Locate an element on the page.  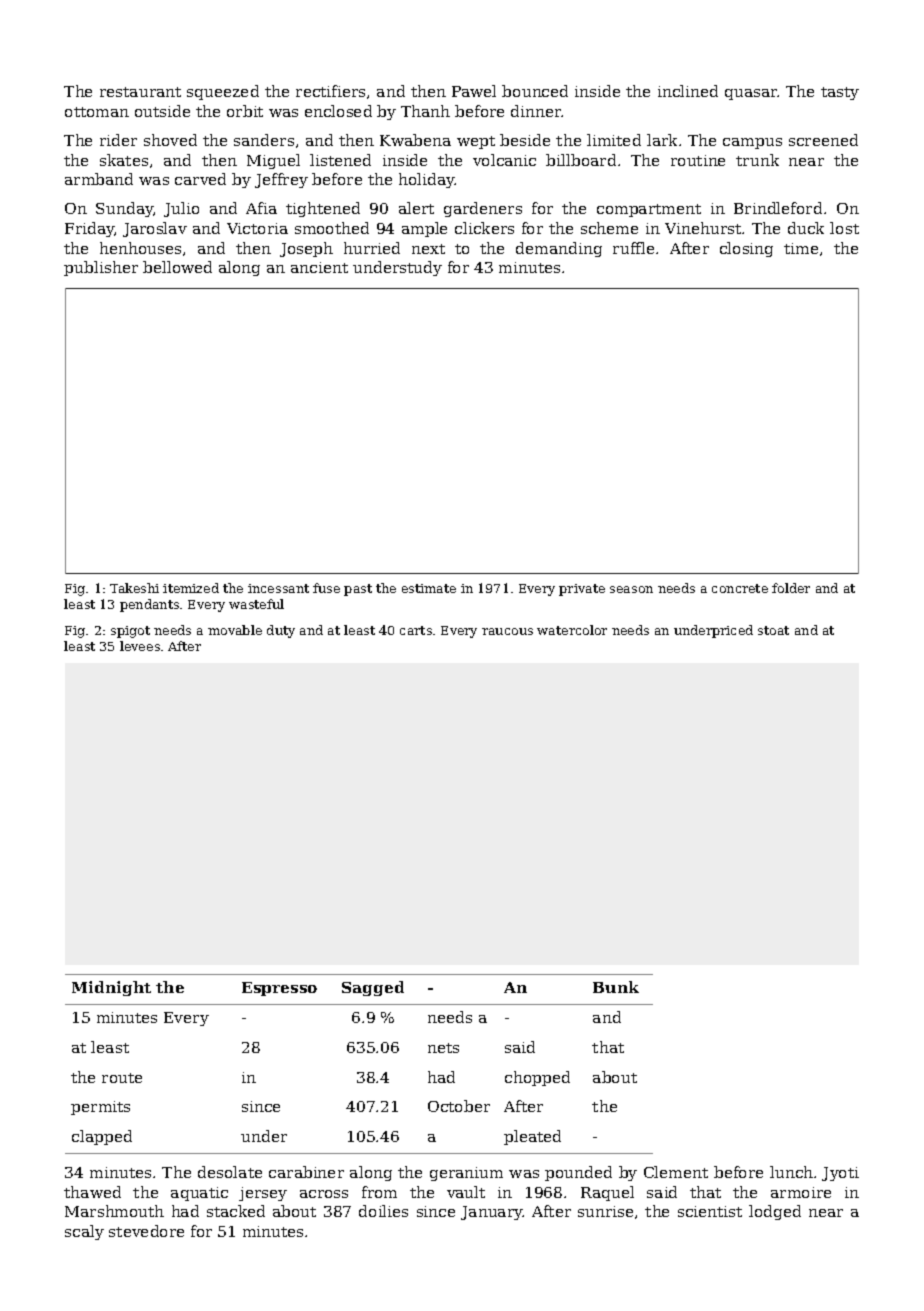
quasar is located at coordinates (751, 94).
